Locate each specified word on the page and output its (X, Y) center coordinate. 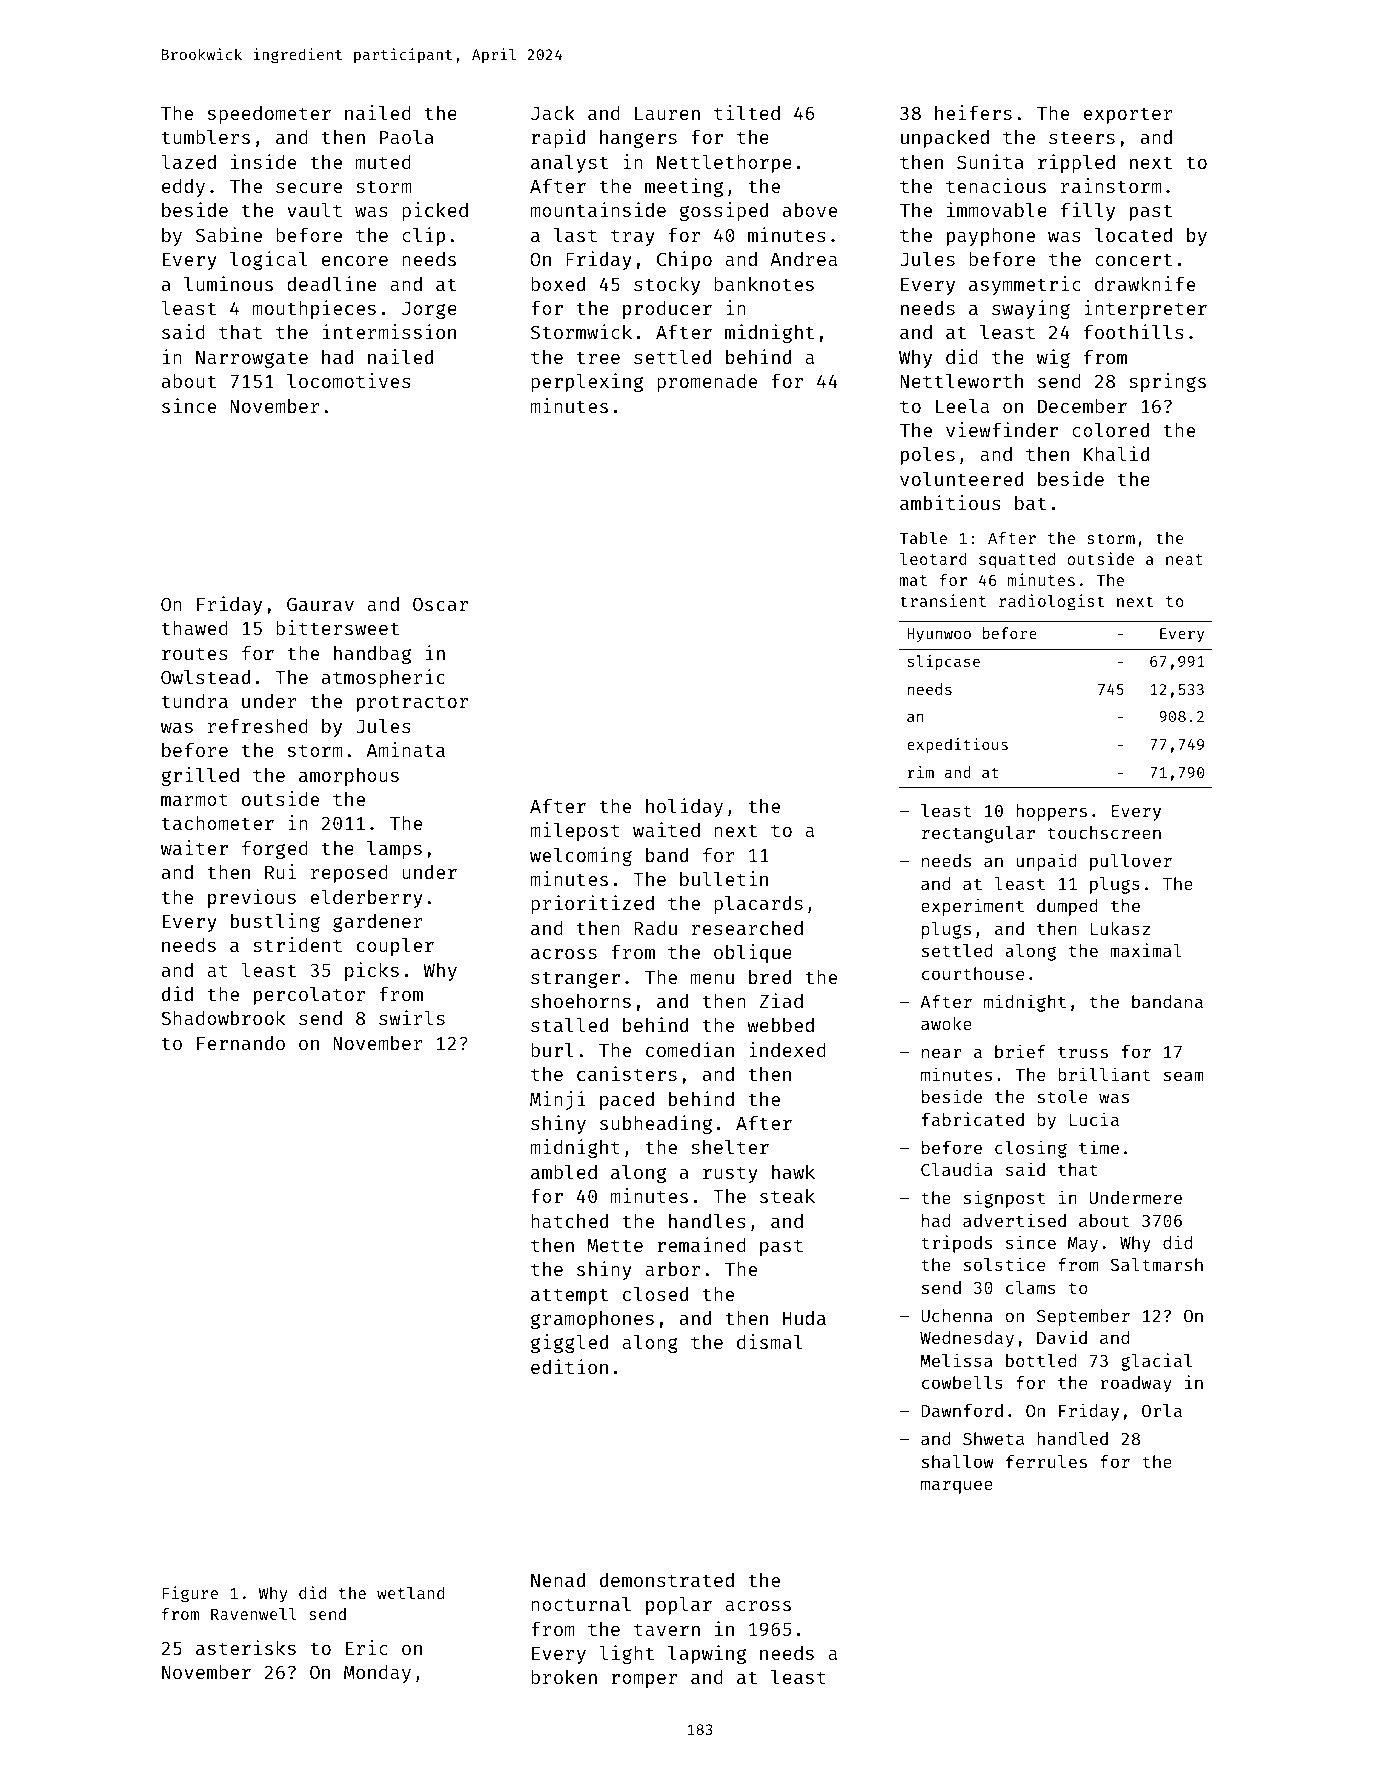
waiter (194, 847)
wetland (410, 1593)
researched (747, 928)
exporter (1128, 115)
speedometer (269, 115)
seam (1184, 1076)
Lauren (667, 113)
